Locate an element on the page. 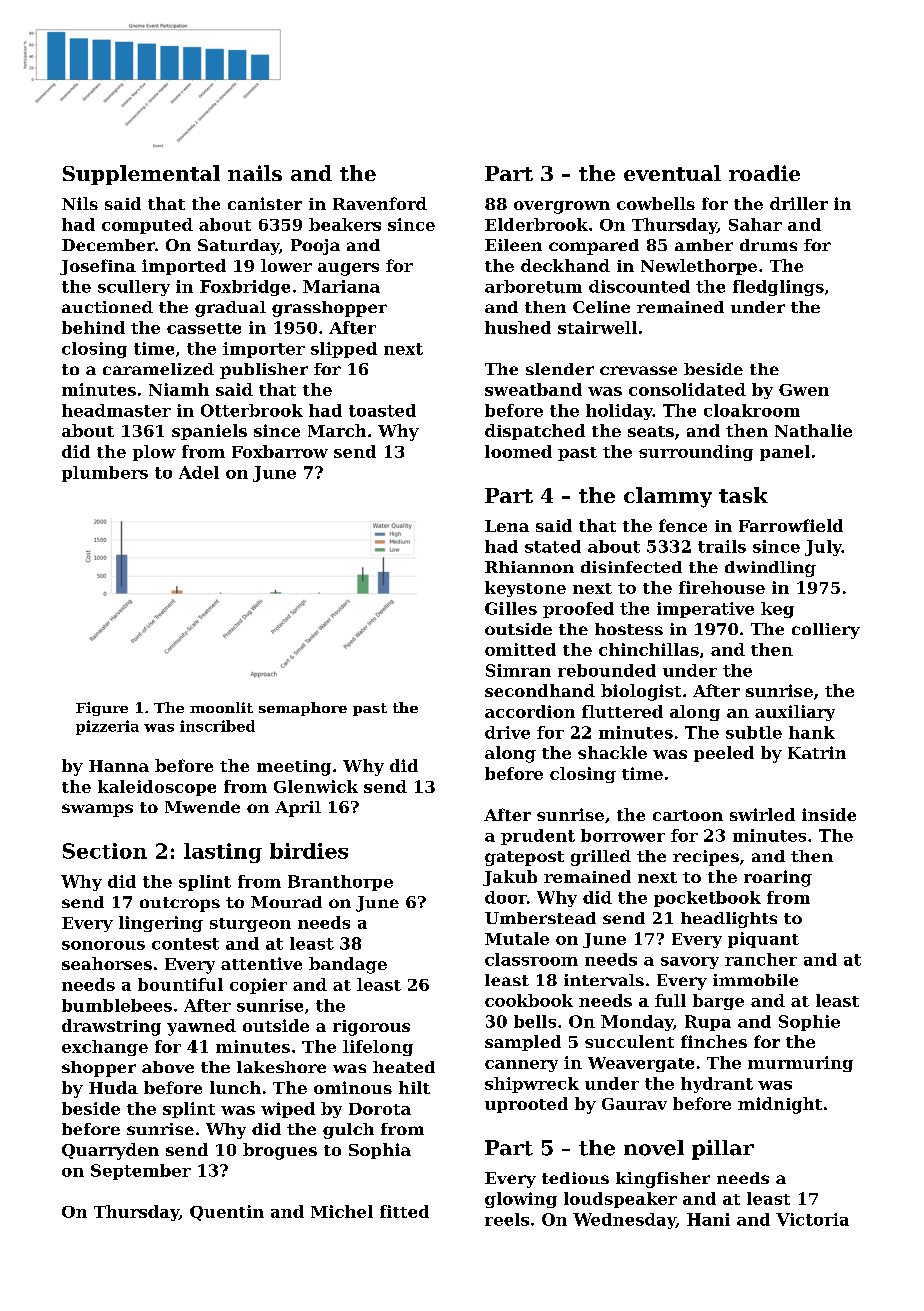 The width and height of the document is (924, 1311). Supplemental is located at coordinates (141, 175).
